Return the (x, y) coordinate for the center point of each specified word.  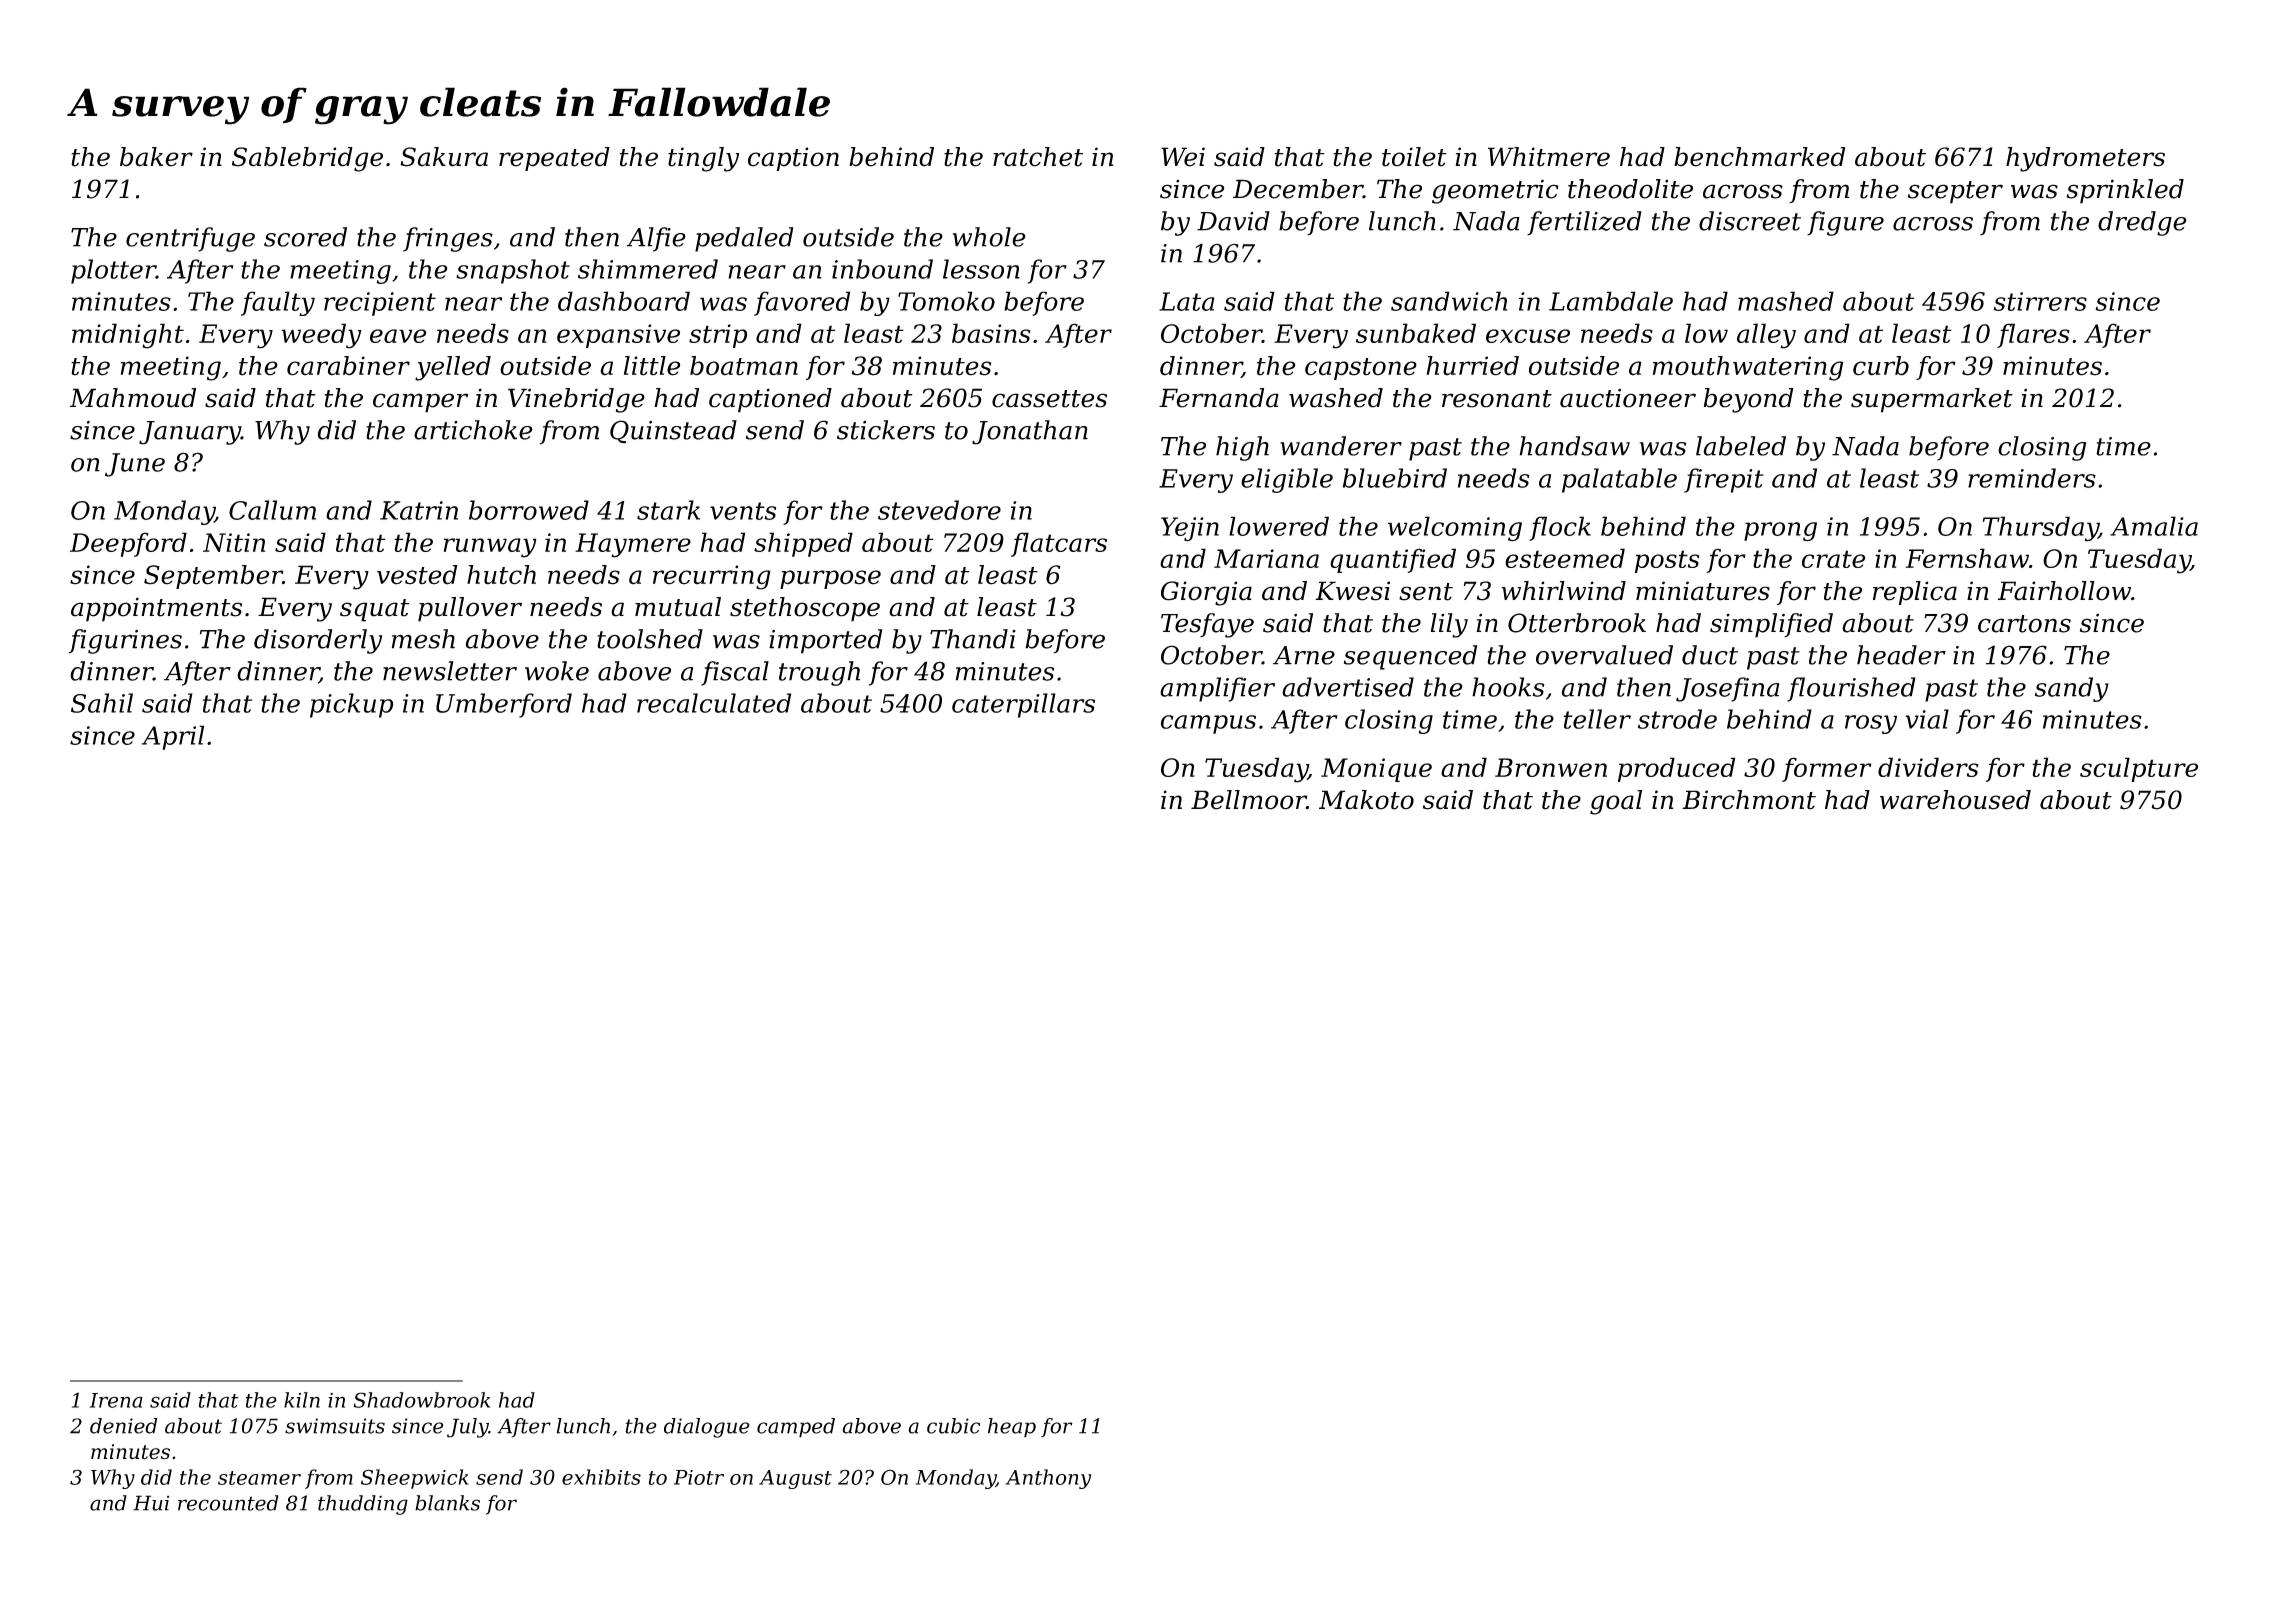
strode (1677, 719)
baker (156, 157)
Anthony (1048, 1479)
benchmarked (1759, 157)
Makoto (1366, 800)
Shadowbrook (421, 1400)
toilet (1414, 157)
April (173, 737)
